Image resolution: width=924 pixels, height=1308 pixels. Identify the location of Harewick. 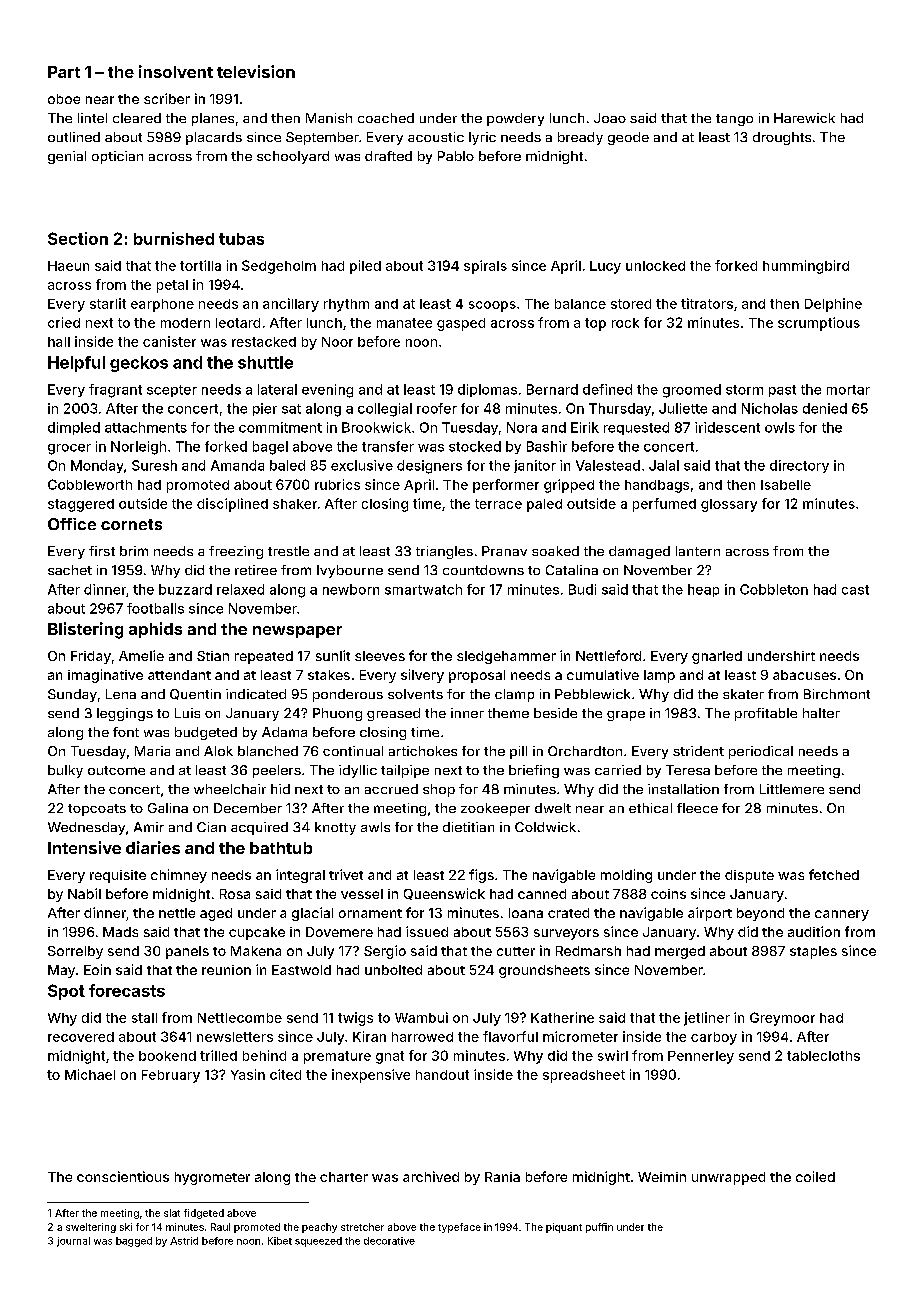
(804, 118).
